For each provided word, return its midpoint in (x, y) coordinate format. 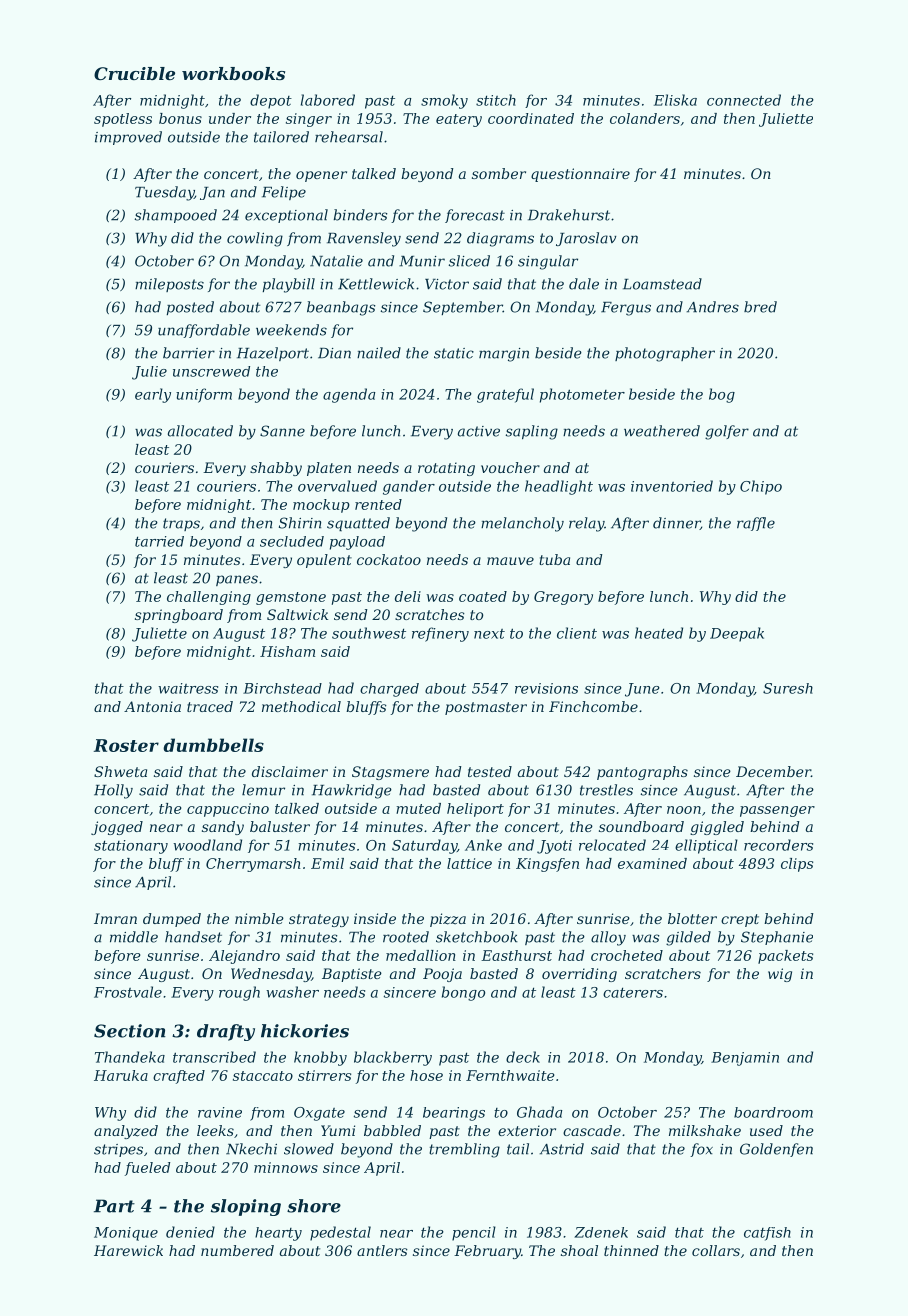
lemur (263, 790)
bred (760, 307)
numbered (237, 1250)
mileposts (169, 285)
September (463, 308)
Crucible (134, 73)
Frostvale (128, 992)
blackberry (393, 1058)
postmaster (486, 708)
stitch (496, 100)
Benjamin (745, 1059)
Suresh (788, 688)
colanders (645, 118)
